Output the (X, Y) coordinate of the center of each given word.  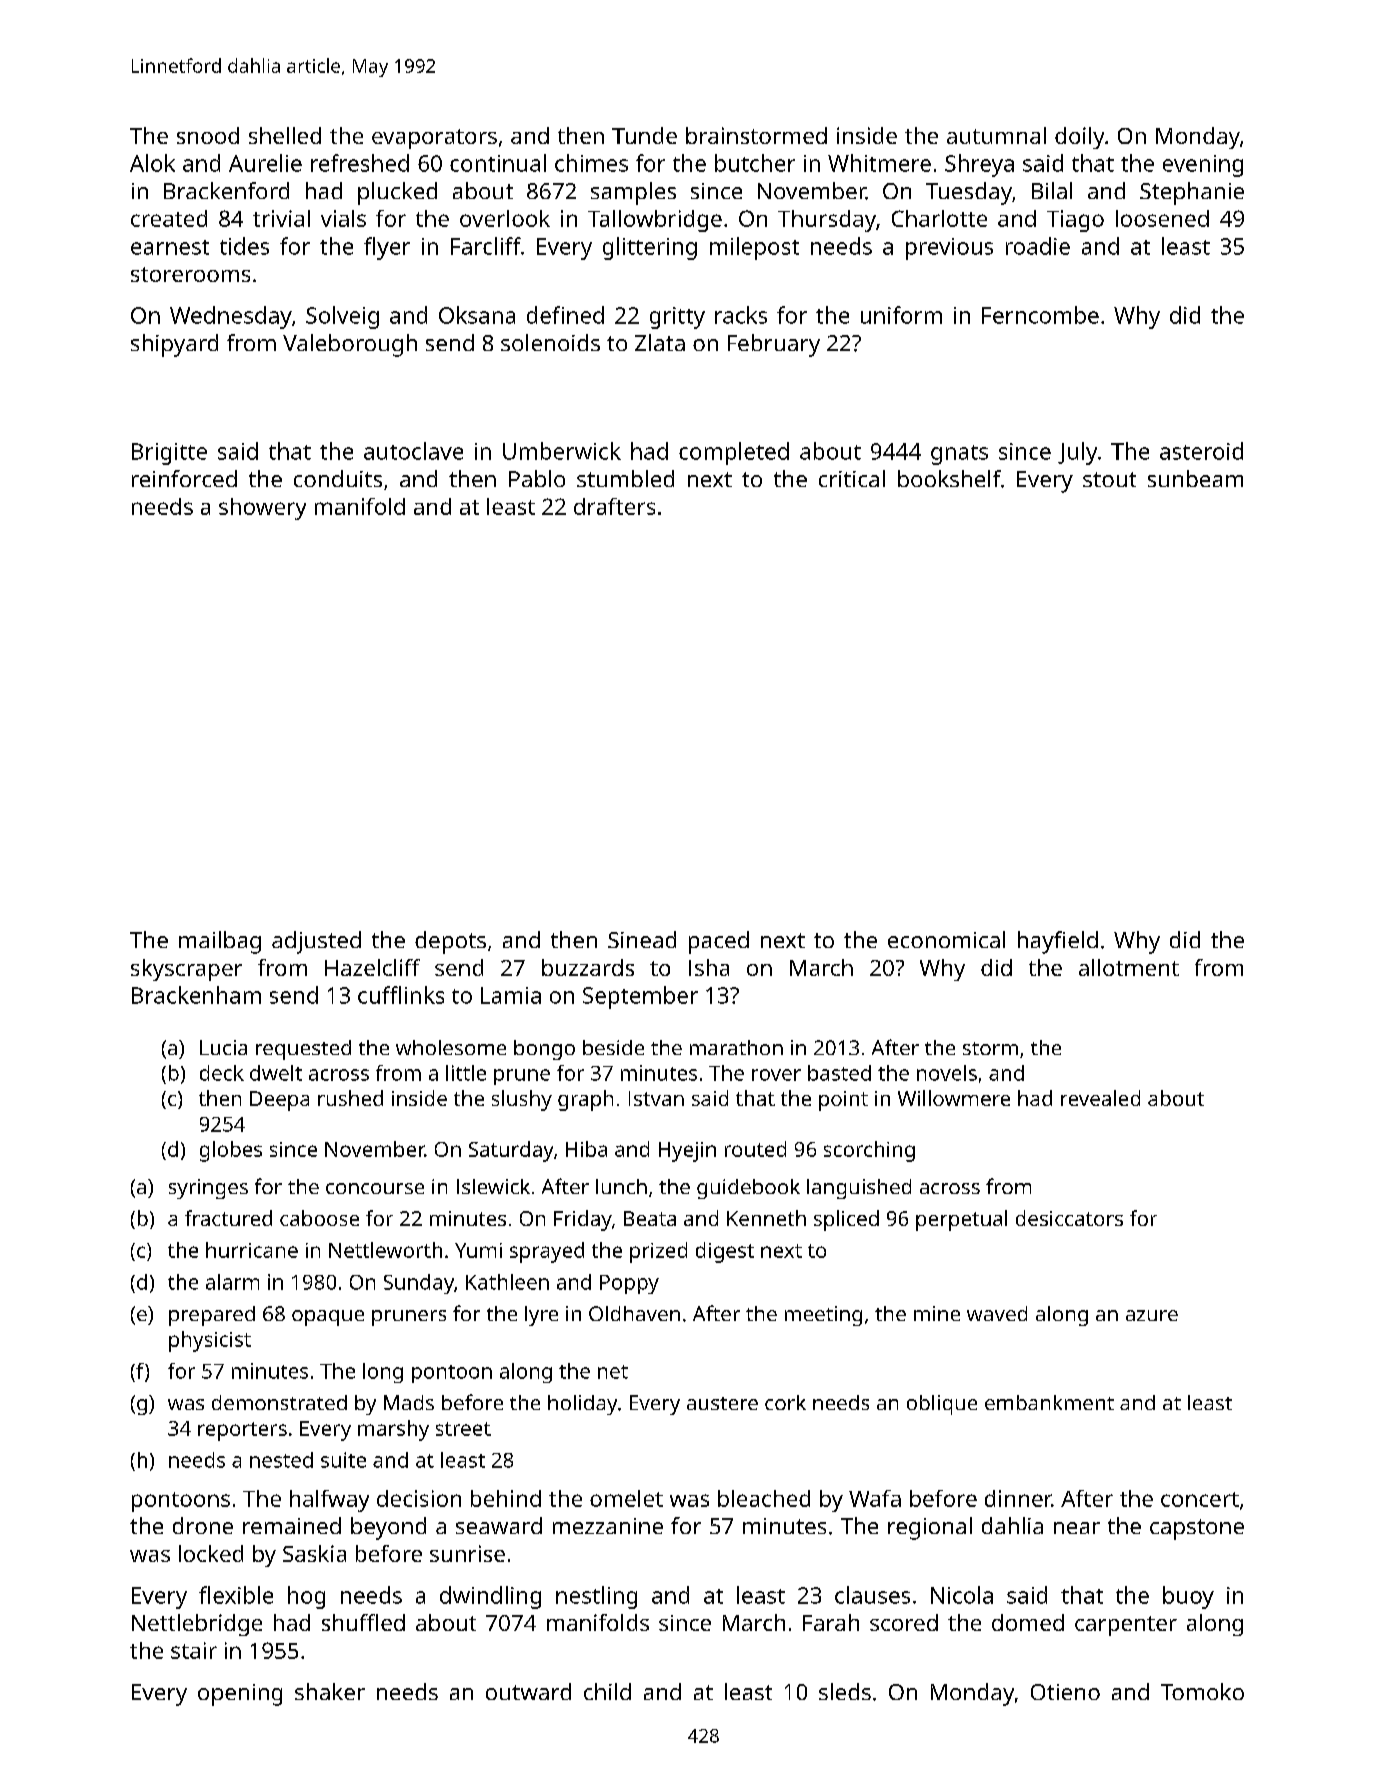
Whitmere (879, 163)
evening (1203, 166)
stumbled (625, 478)
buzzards (588, 967)
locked (211, 1553)
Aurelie (265, 163)
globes (231, 1151)
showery (262, 509)
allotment (1129, 967)
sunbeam (1195, 478)
